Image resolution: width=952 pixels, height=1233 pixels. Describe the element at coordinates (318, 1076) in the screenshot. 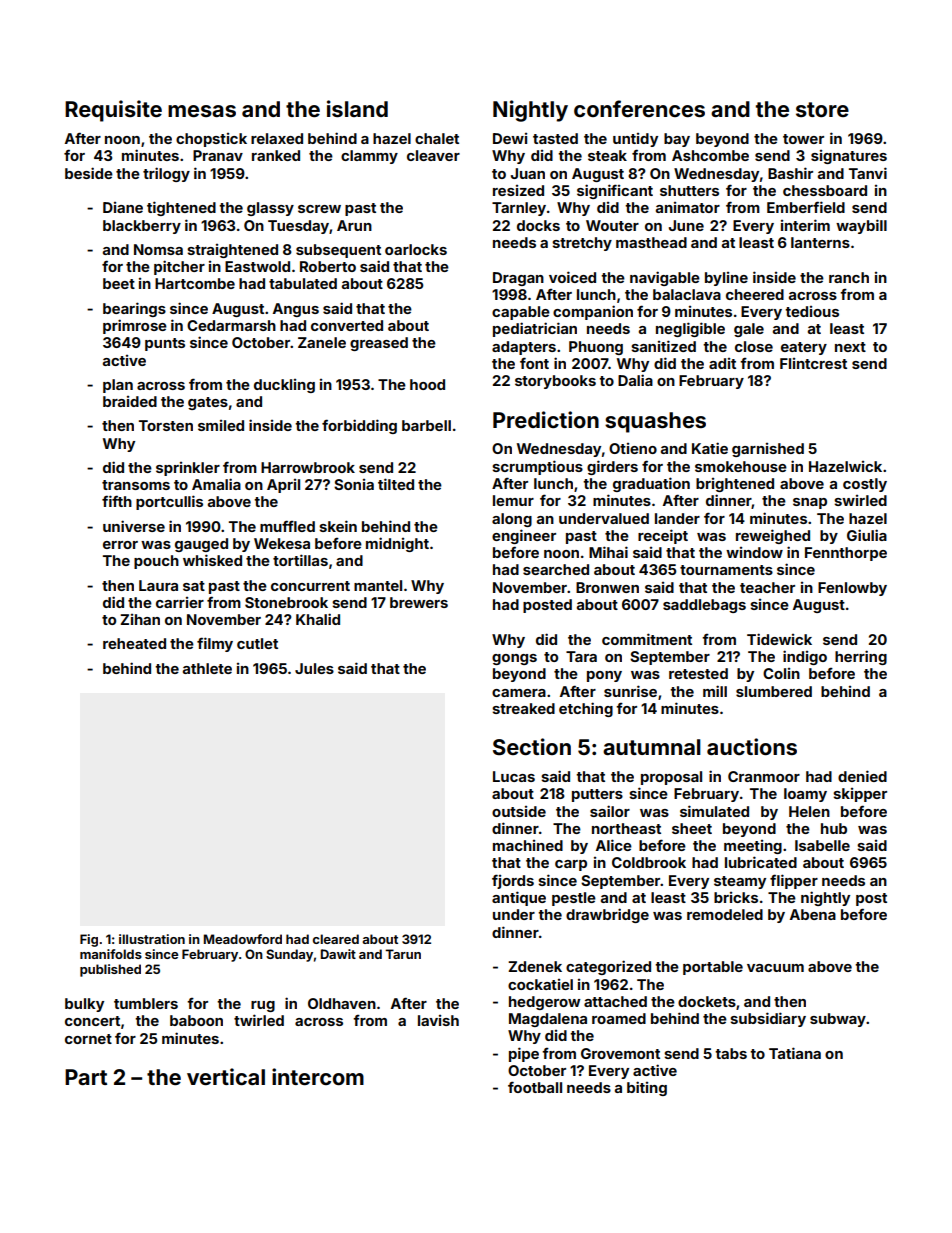

I see `intercom` at that location.
